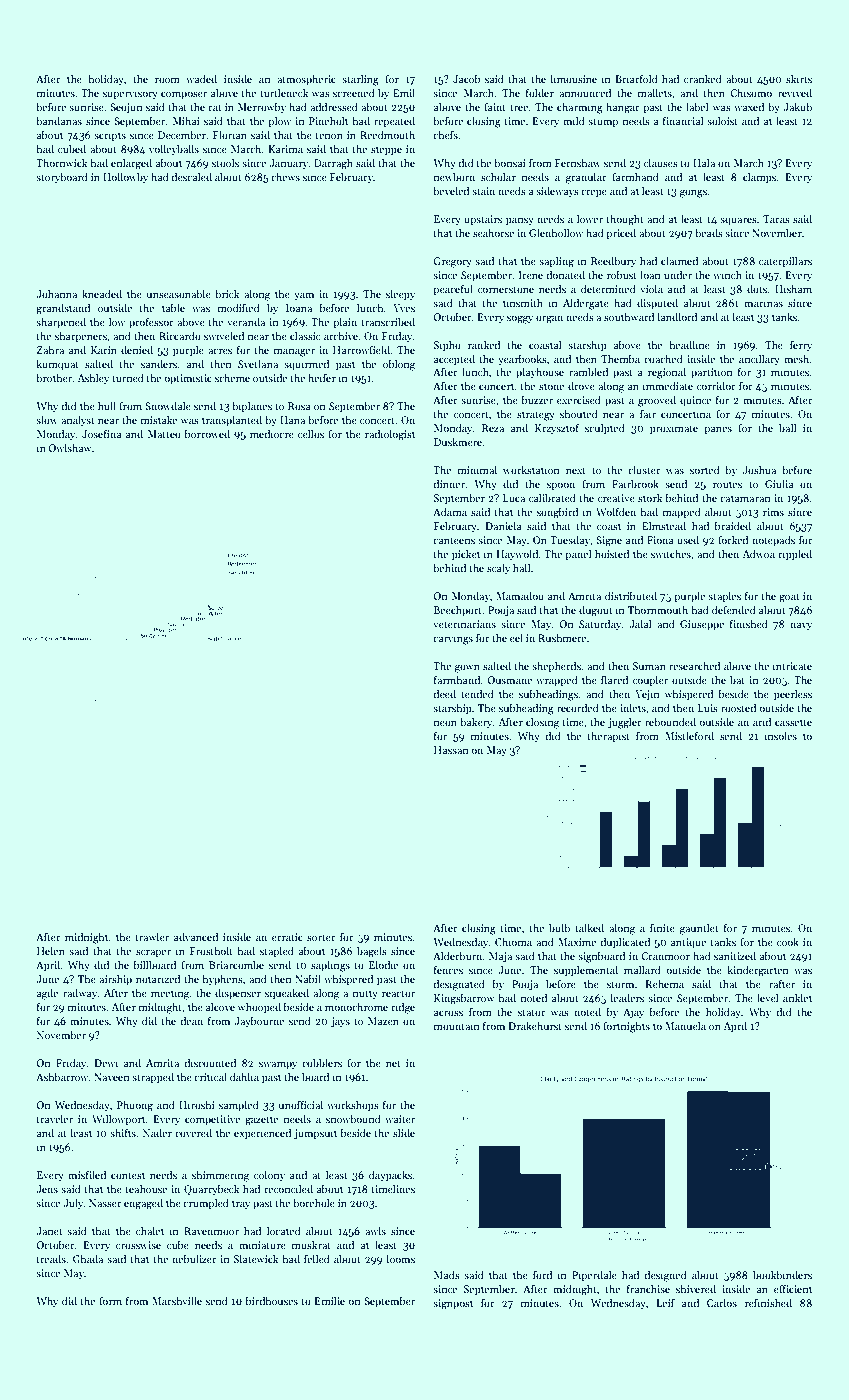  Describe the element at coordinates (782, 1274) in the page. I see `bookbinders` at that location.
